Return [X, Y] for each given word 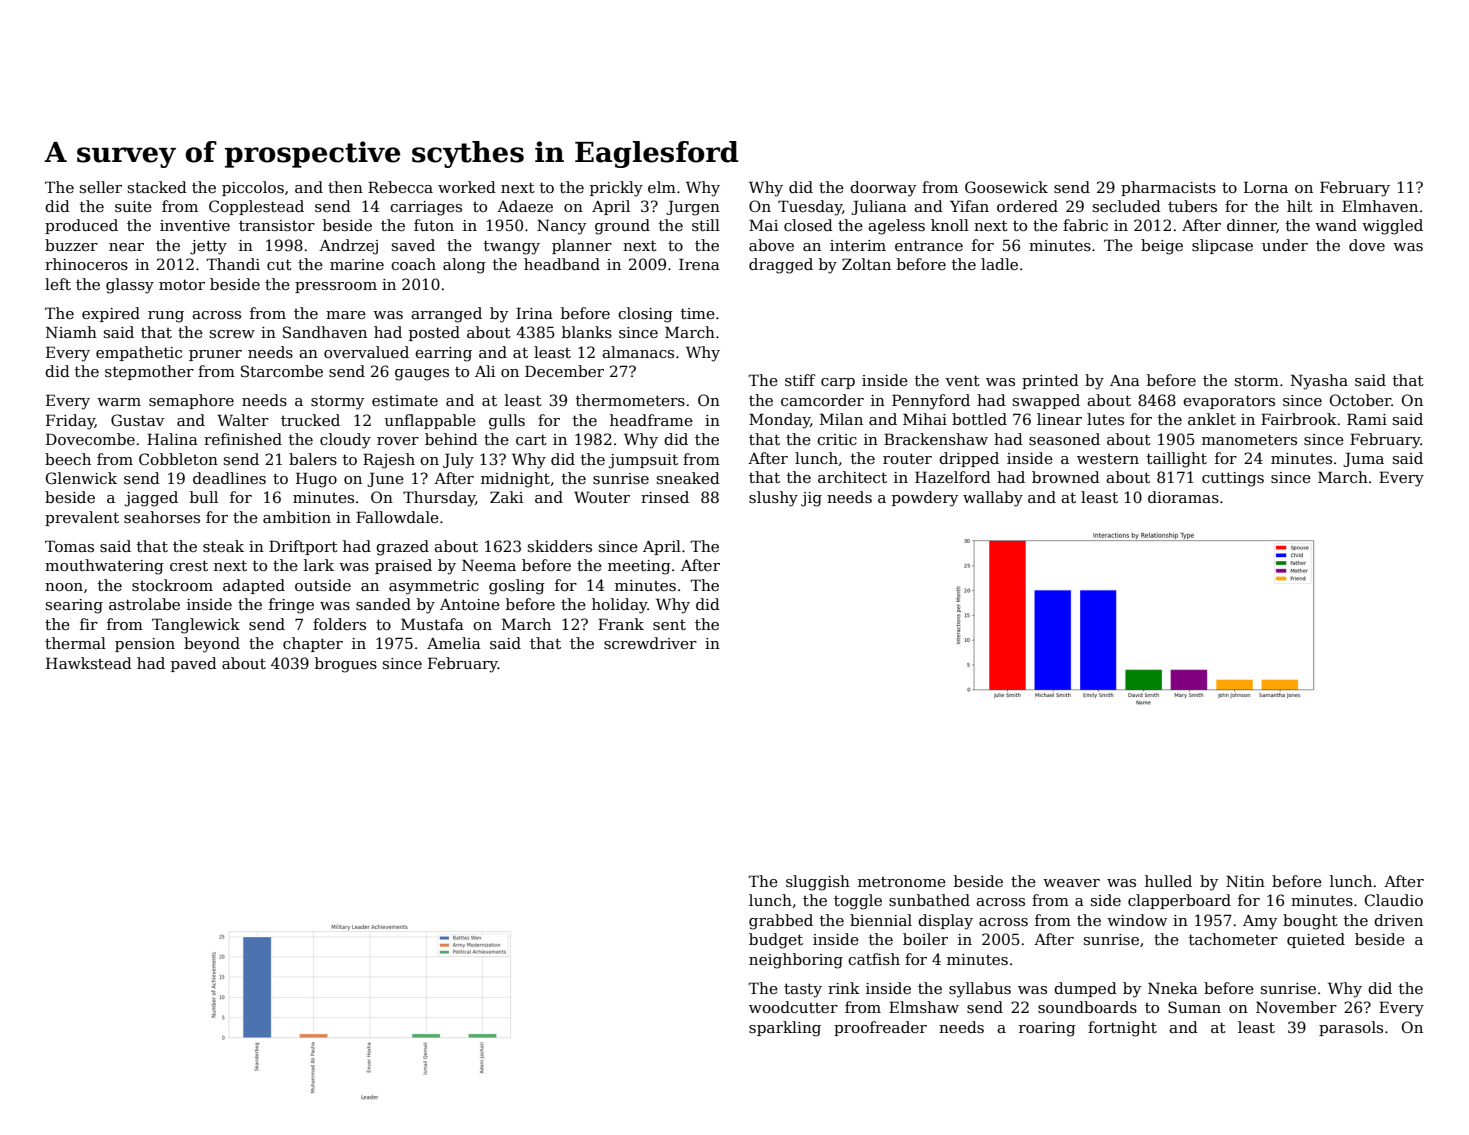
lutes [1105, 419]
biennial [881, 920]
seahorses [162, 517]
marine [357, 264]
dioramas [1183, 497]
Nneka [1173, 988]
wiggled [1392, 227]
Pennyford [931, 402]
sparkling [785, 1029]
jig [811, 499]
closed [808, 225]
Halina [172, 439]
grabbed [781, 922]
